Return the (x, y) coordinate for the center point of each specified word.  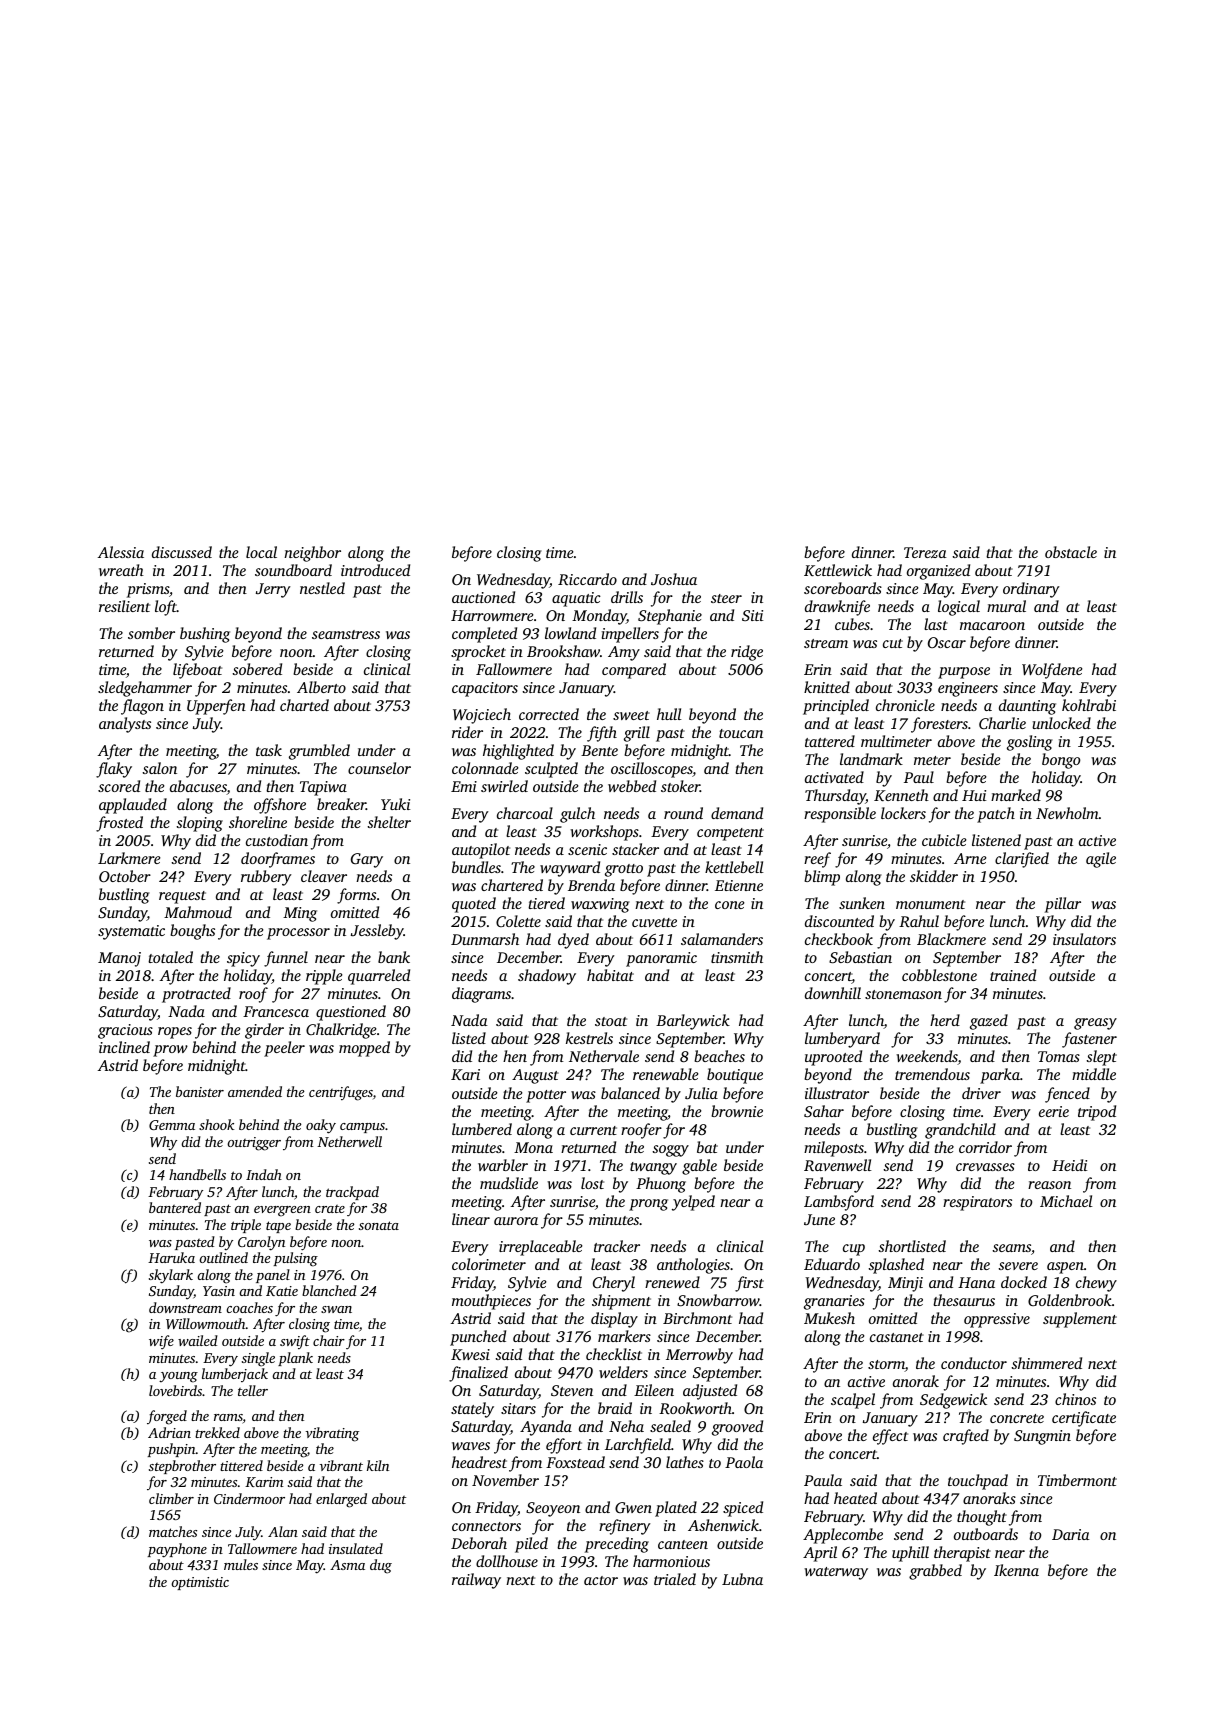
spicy (243, 959)
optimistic (200, 1583)
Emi (464, 786)
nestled (322, 588)
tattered (830, 741)
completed (484, 635)
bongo (1061, 761)
